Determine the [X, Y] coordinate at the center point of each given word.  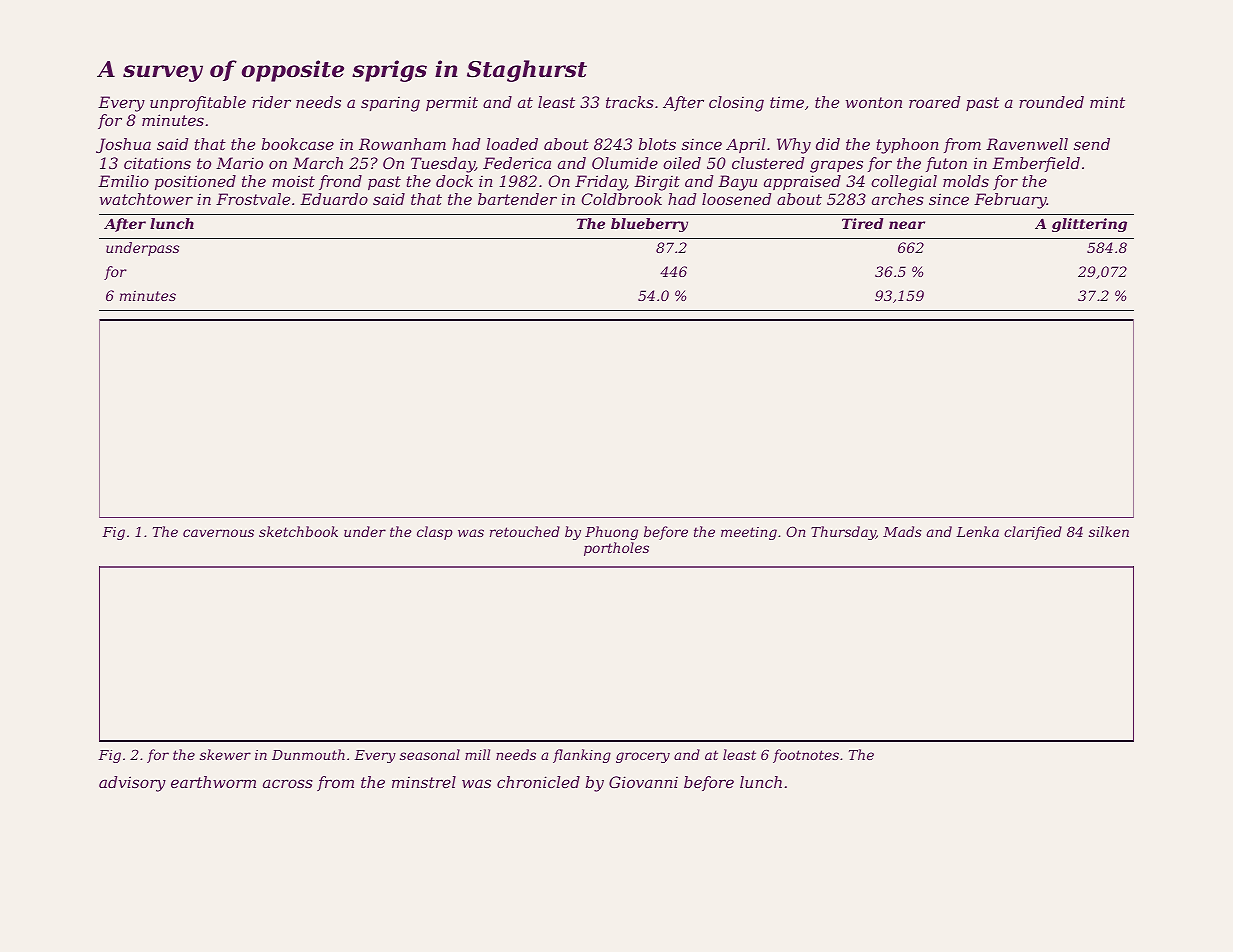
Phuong [611, 533]
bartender [517, 199]
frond [340, 182]
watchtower [146, 199]
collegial [904, 183]
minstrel [424, 782]
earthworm [213, 782]
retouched [525, 531]
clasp [435, 533]
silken [1109, 531]
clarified [1033, 533]
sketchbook [298, 531]
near [907, 225]
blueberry [649, 225]
